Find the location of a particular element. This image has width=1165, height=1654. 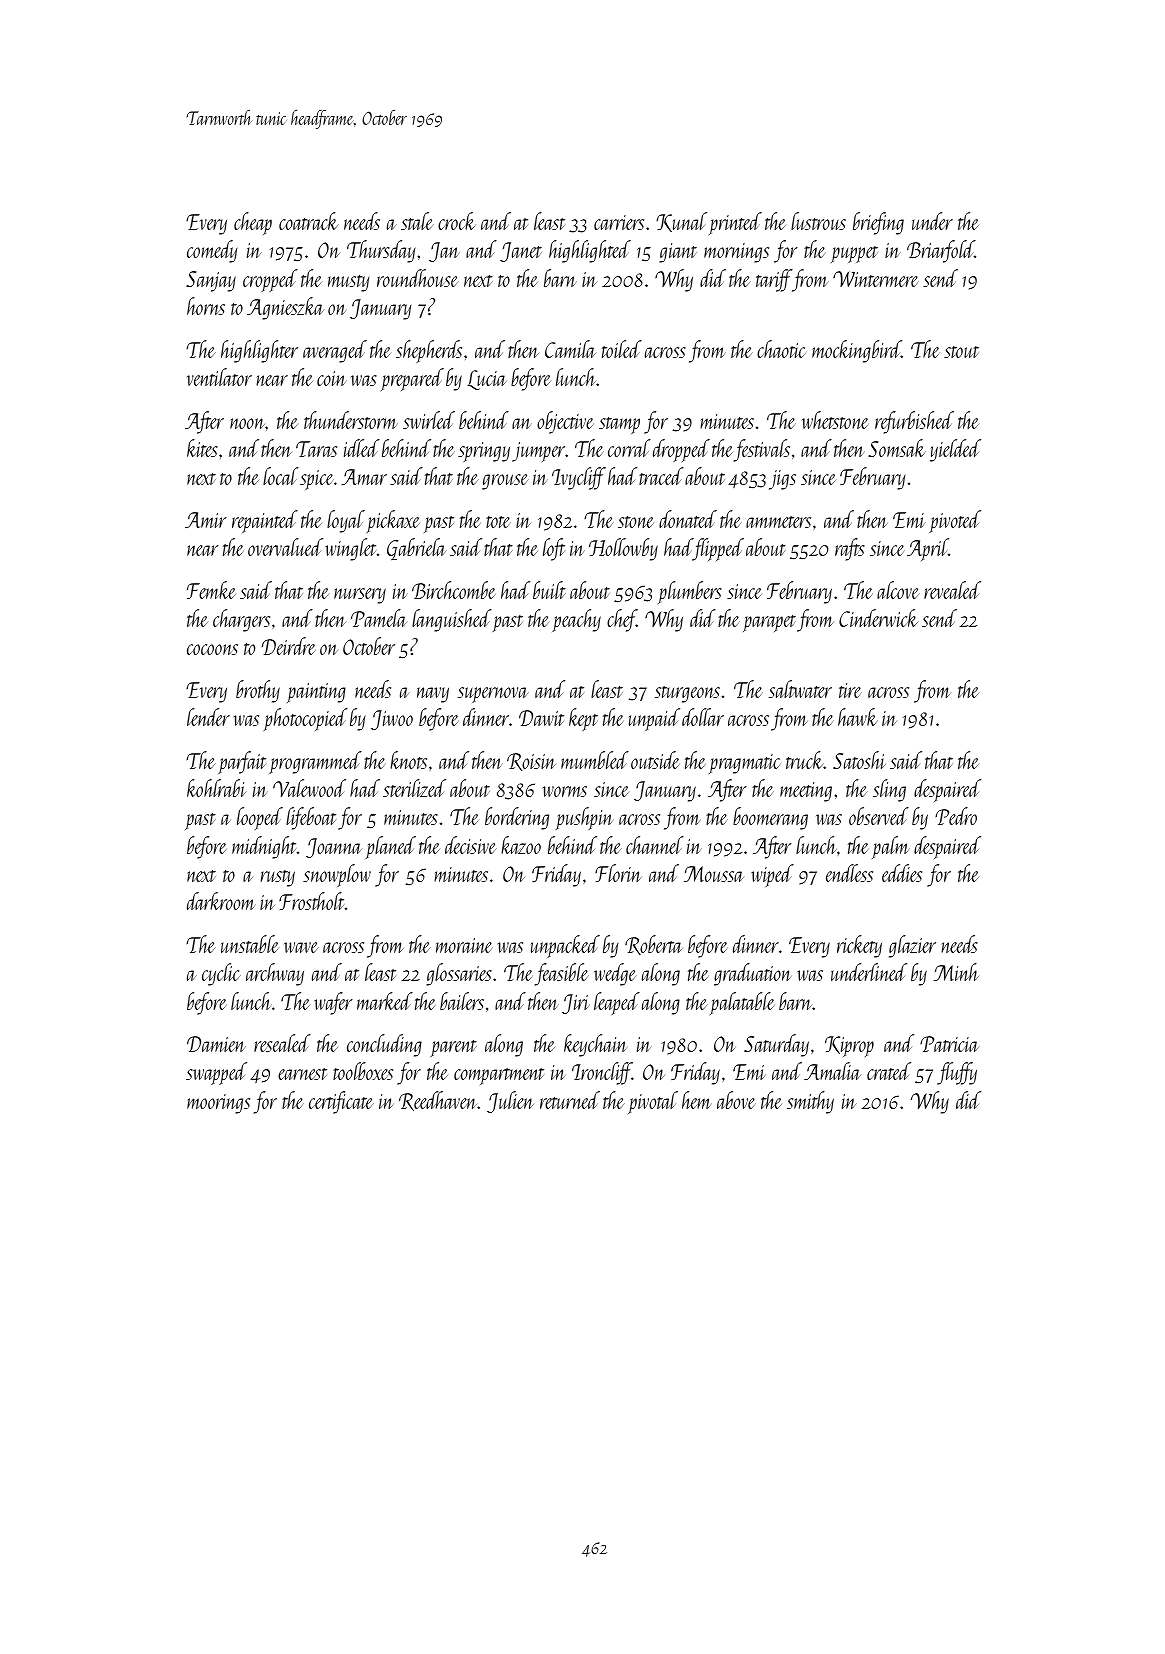

carriers is located at coordinates (619, 222).
